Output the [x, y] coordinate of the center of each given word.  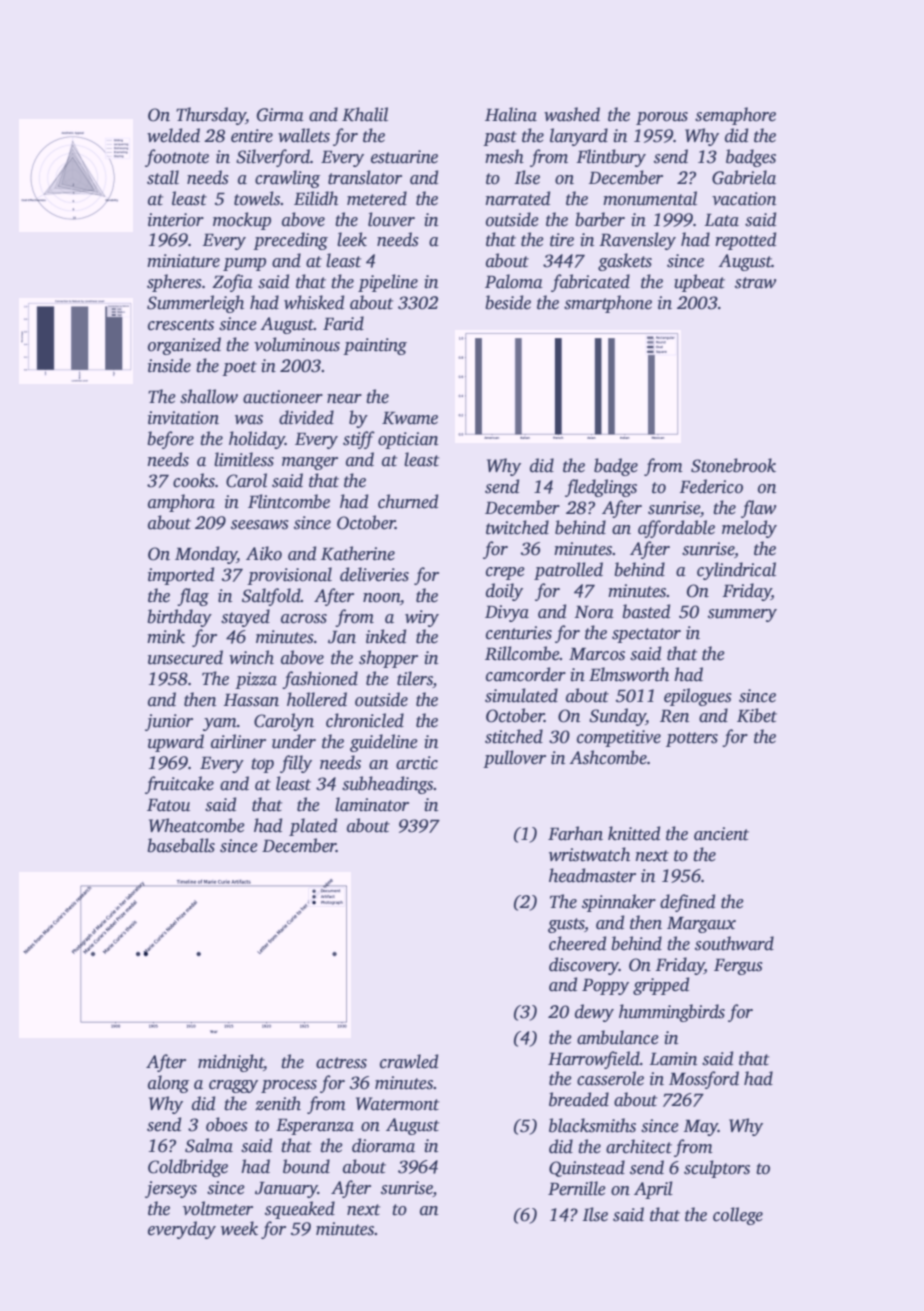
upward [176, 743]
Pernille [577, 1188]
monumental [650, 198]
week [239, 1228]
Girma [280, 115]
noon [381, 598]
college [738, 1216]
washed [572, 114]
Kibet [757, 715]
